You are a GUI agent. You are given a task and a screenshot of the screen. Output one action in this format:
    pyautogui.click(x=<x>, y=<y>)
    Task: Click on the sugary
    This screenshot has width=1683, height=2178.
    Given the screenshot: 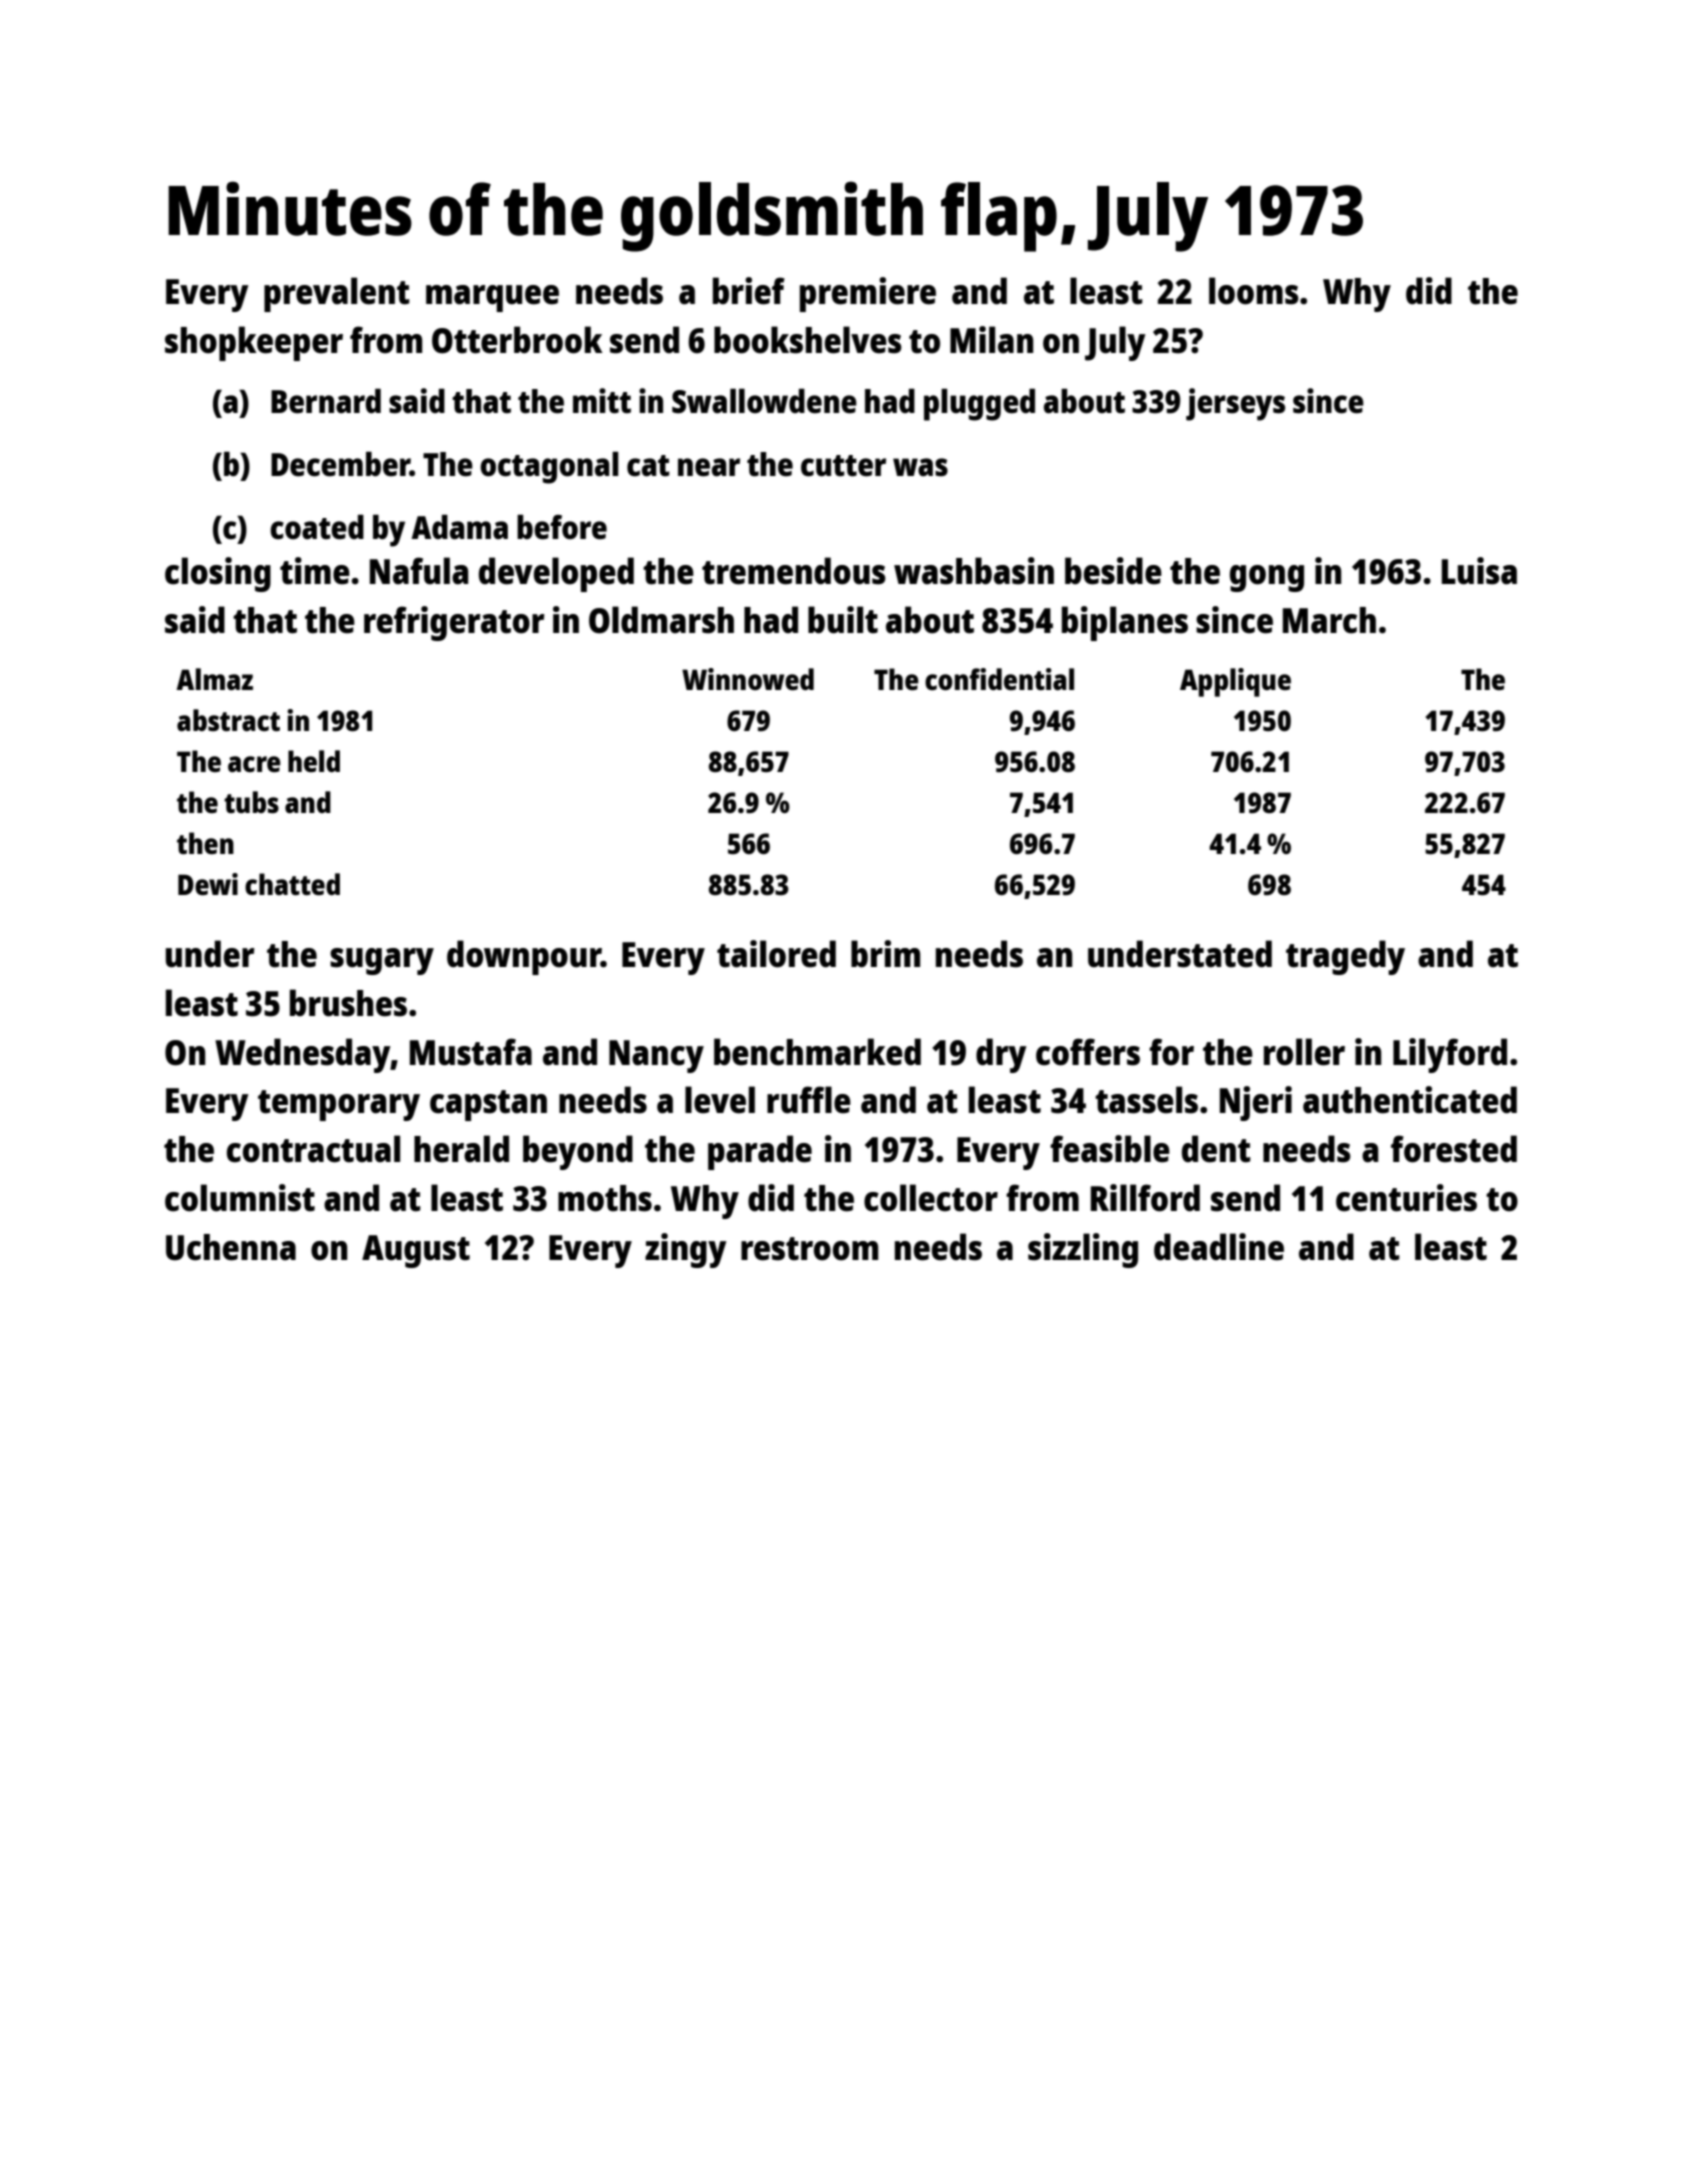 What is the action you would take?
    pyautogui.click(x=382, y=961)
